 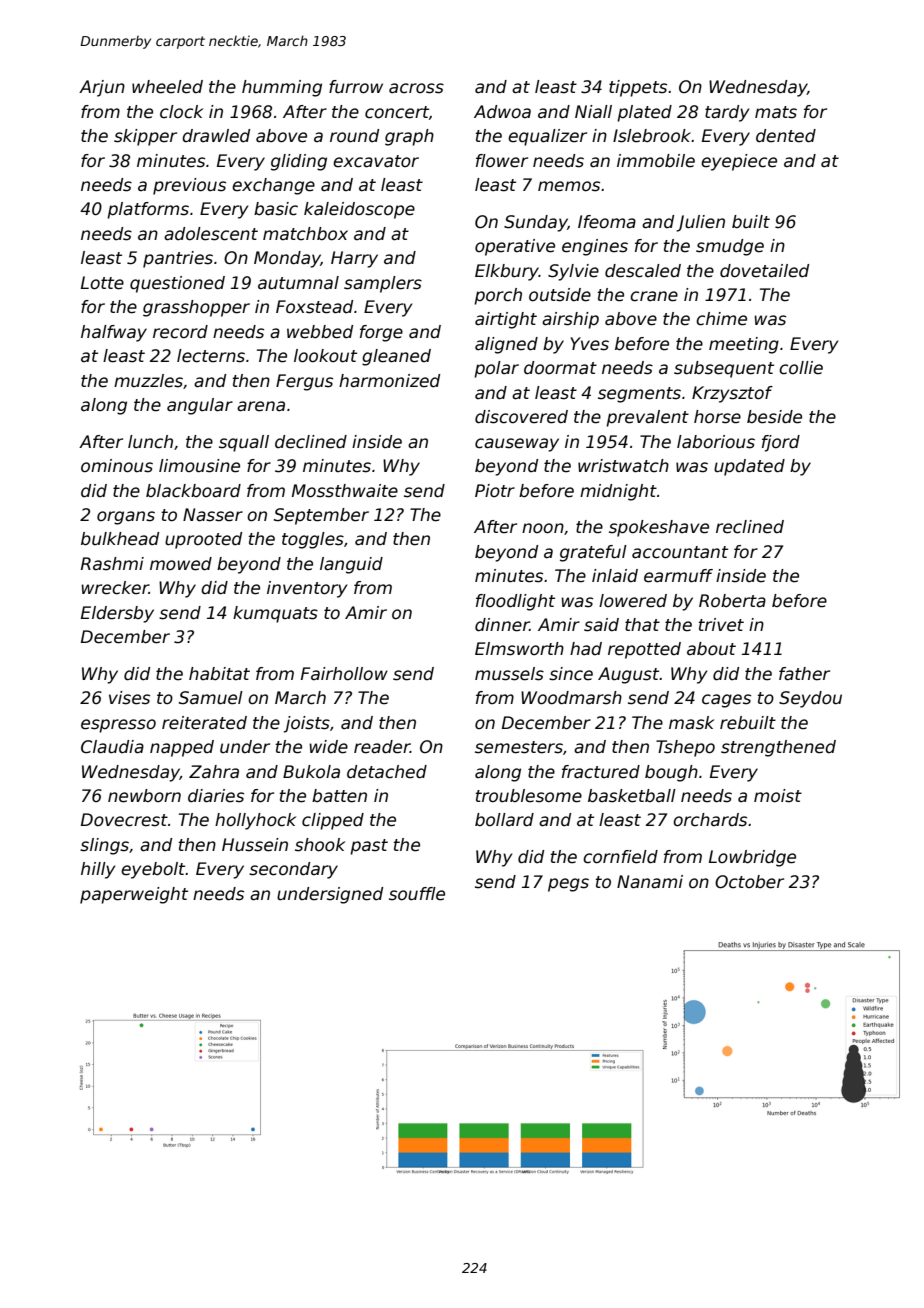 I want to click on Arjun, so click(x=102, y=88).
